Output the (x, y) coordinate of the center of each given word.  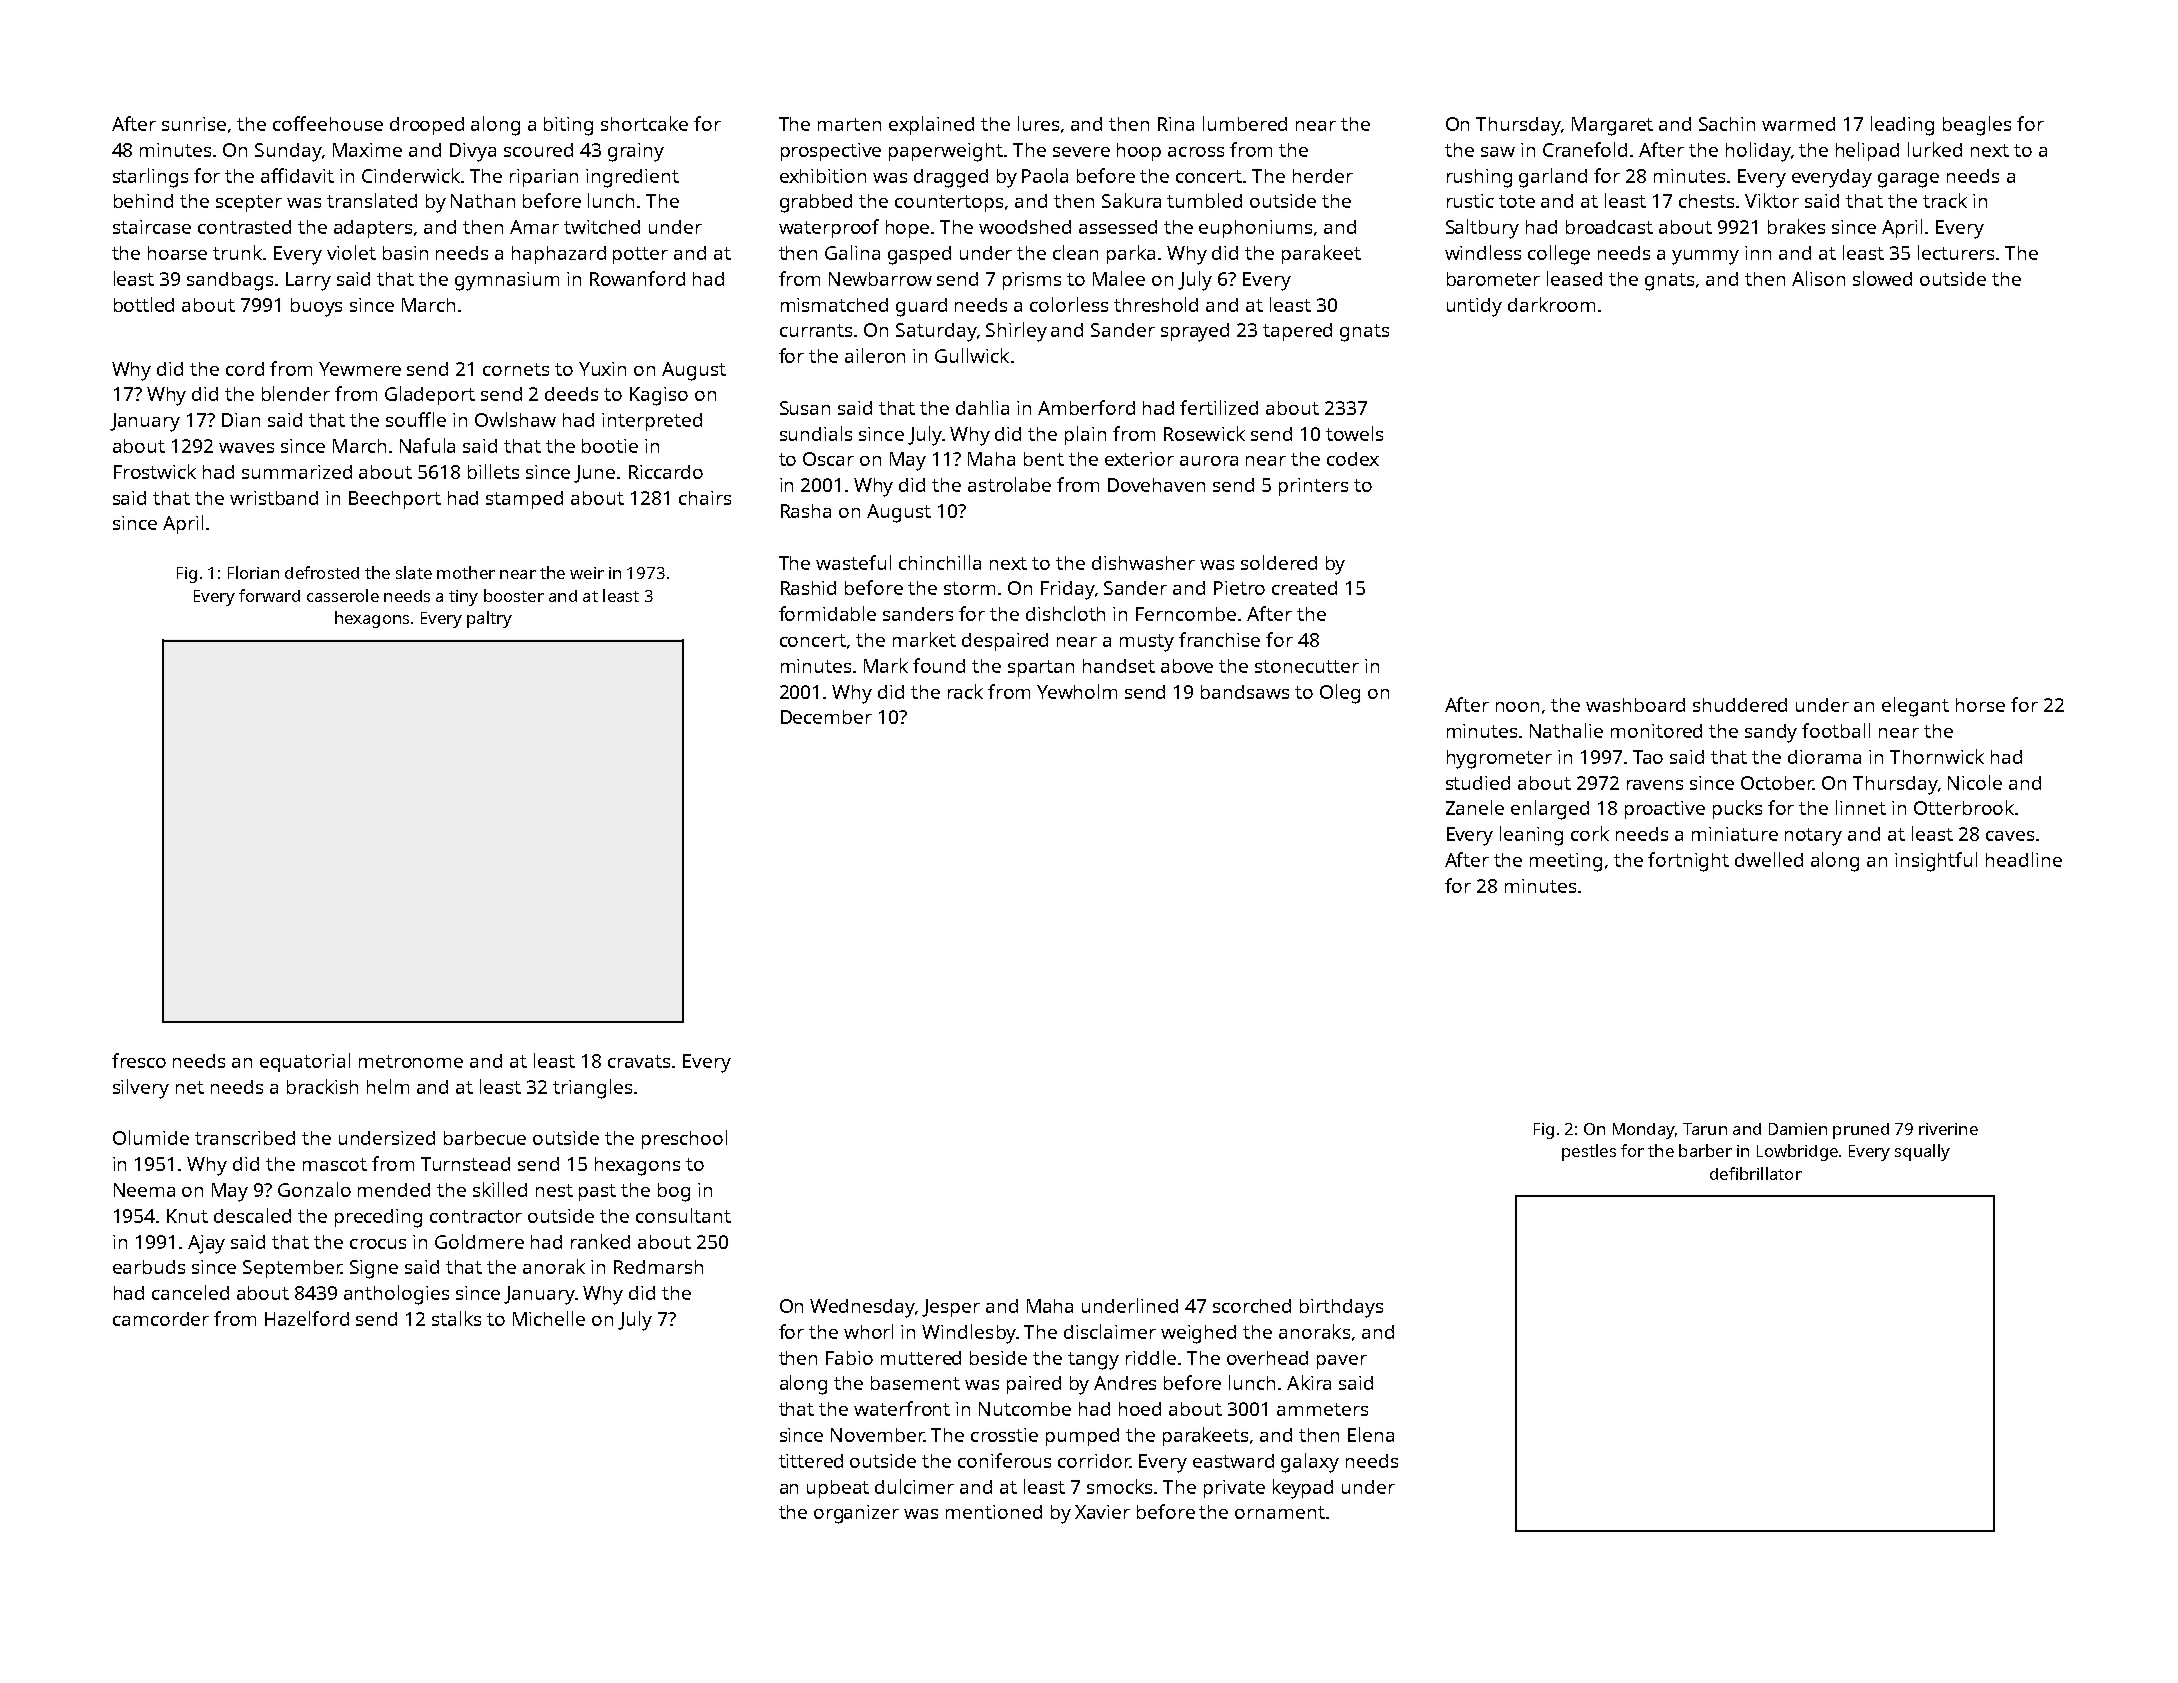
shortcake (644, 123)
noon (1517, 707)
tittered (811, 1461)
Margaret (1612, 126)
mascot (335, 1164)
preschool (684, 1139)
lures (1038, 123)
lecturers (1956, 252)
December (826, 717)
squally (1922, 1152)
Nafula (427, 445)
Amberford (1086, 407)
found (939, 665)
